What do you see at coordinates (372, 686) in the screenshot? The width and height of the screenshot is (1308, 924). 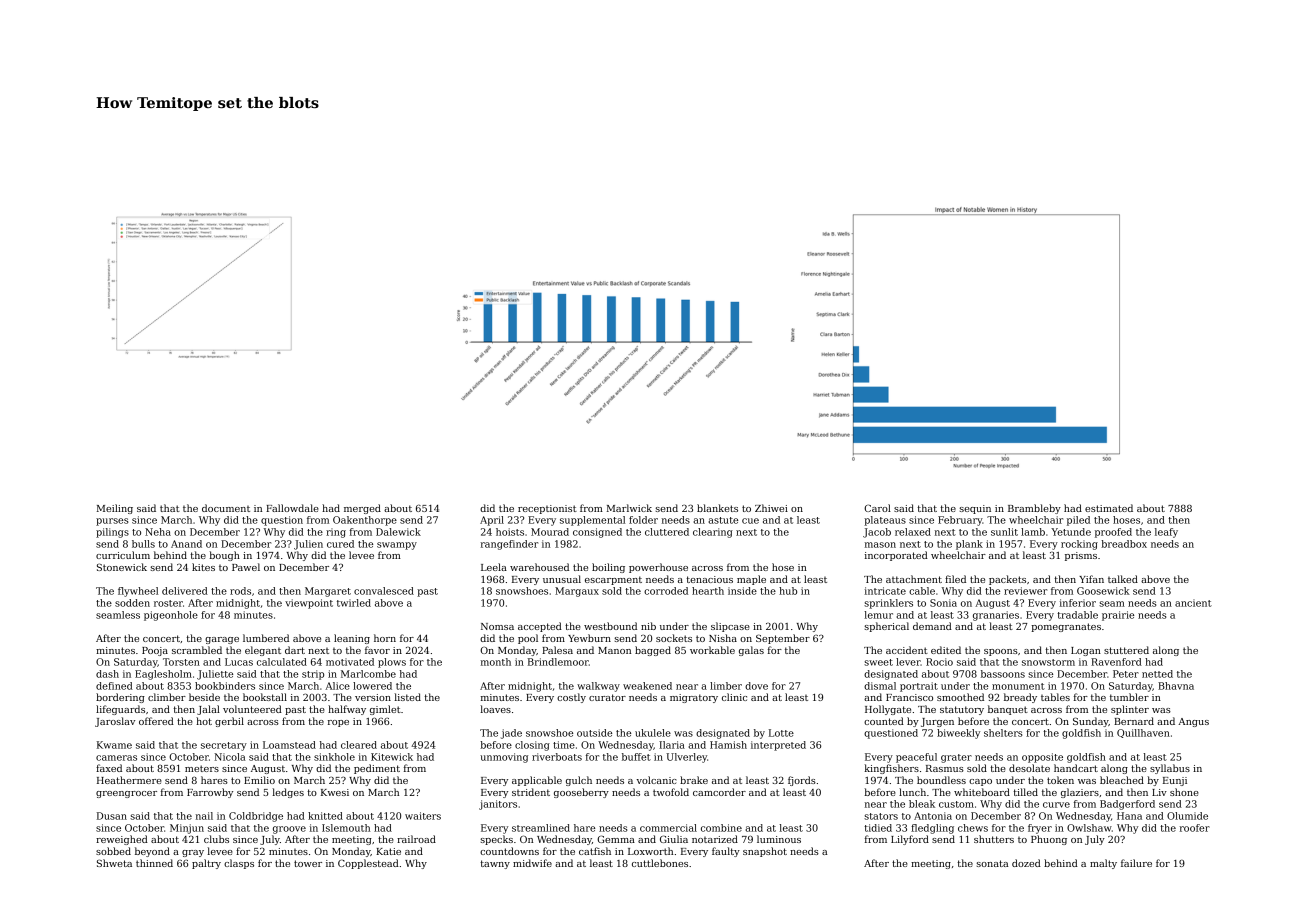 I see `lowered` at bounding box center [372, 686].
